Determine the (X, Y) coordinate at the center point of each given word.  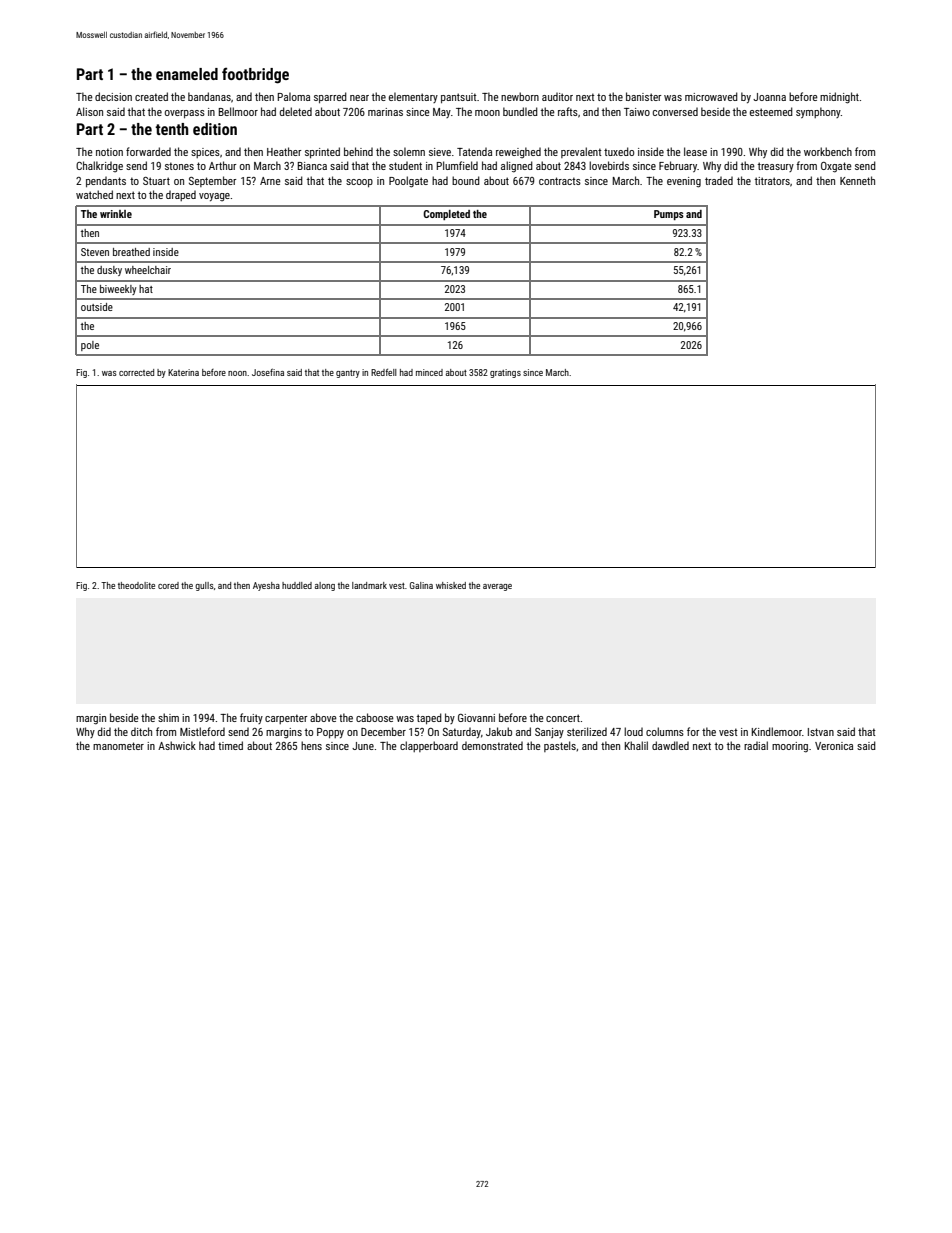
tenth (172, 129)
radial (756, 745)
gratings (505, 373)
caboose (375, 717)
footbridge (255, 75)
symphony (818, 112)
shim (168, 717)
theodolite (136, 585)
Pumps (669, 215)
